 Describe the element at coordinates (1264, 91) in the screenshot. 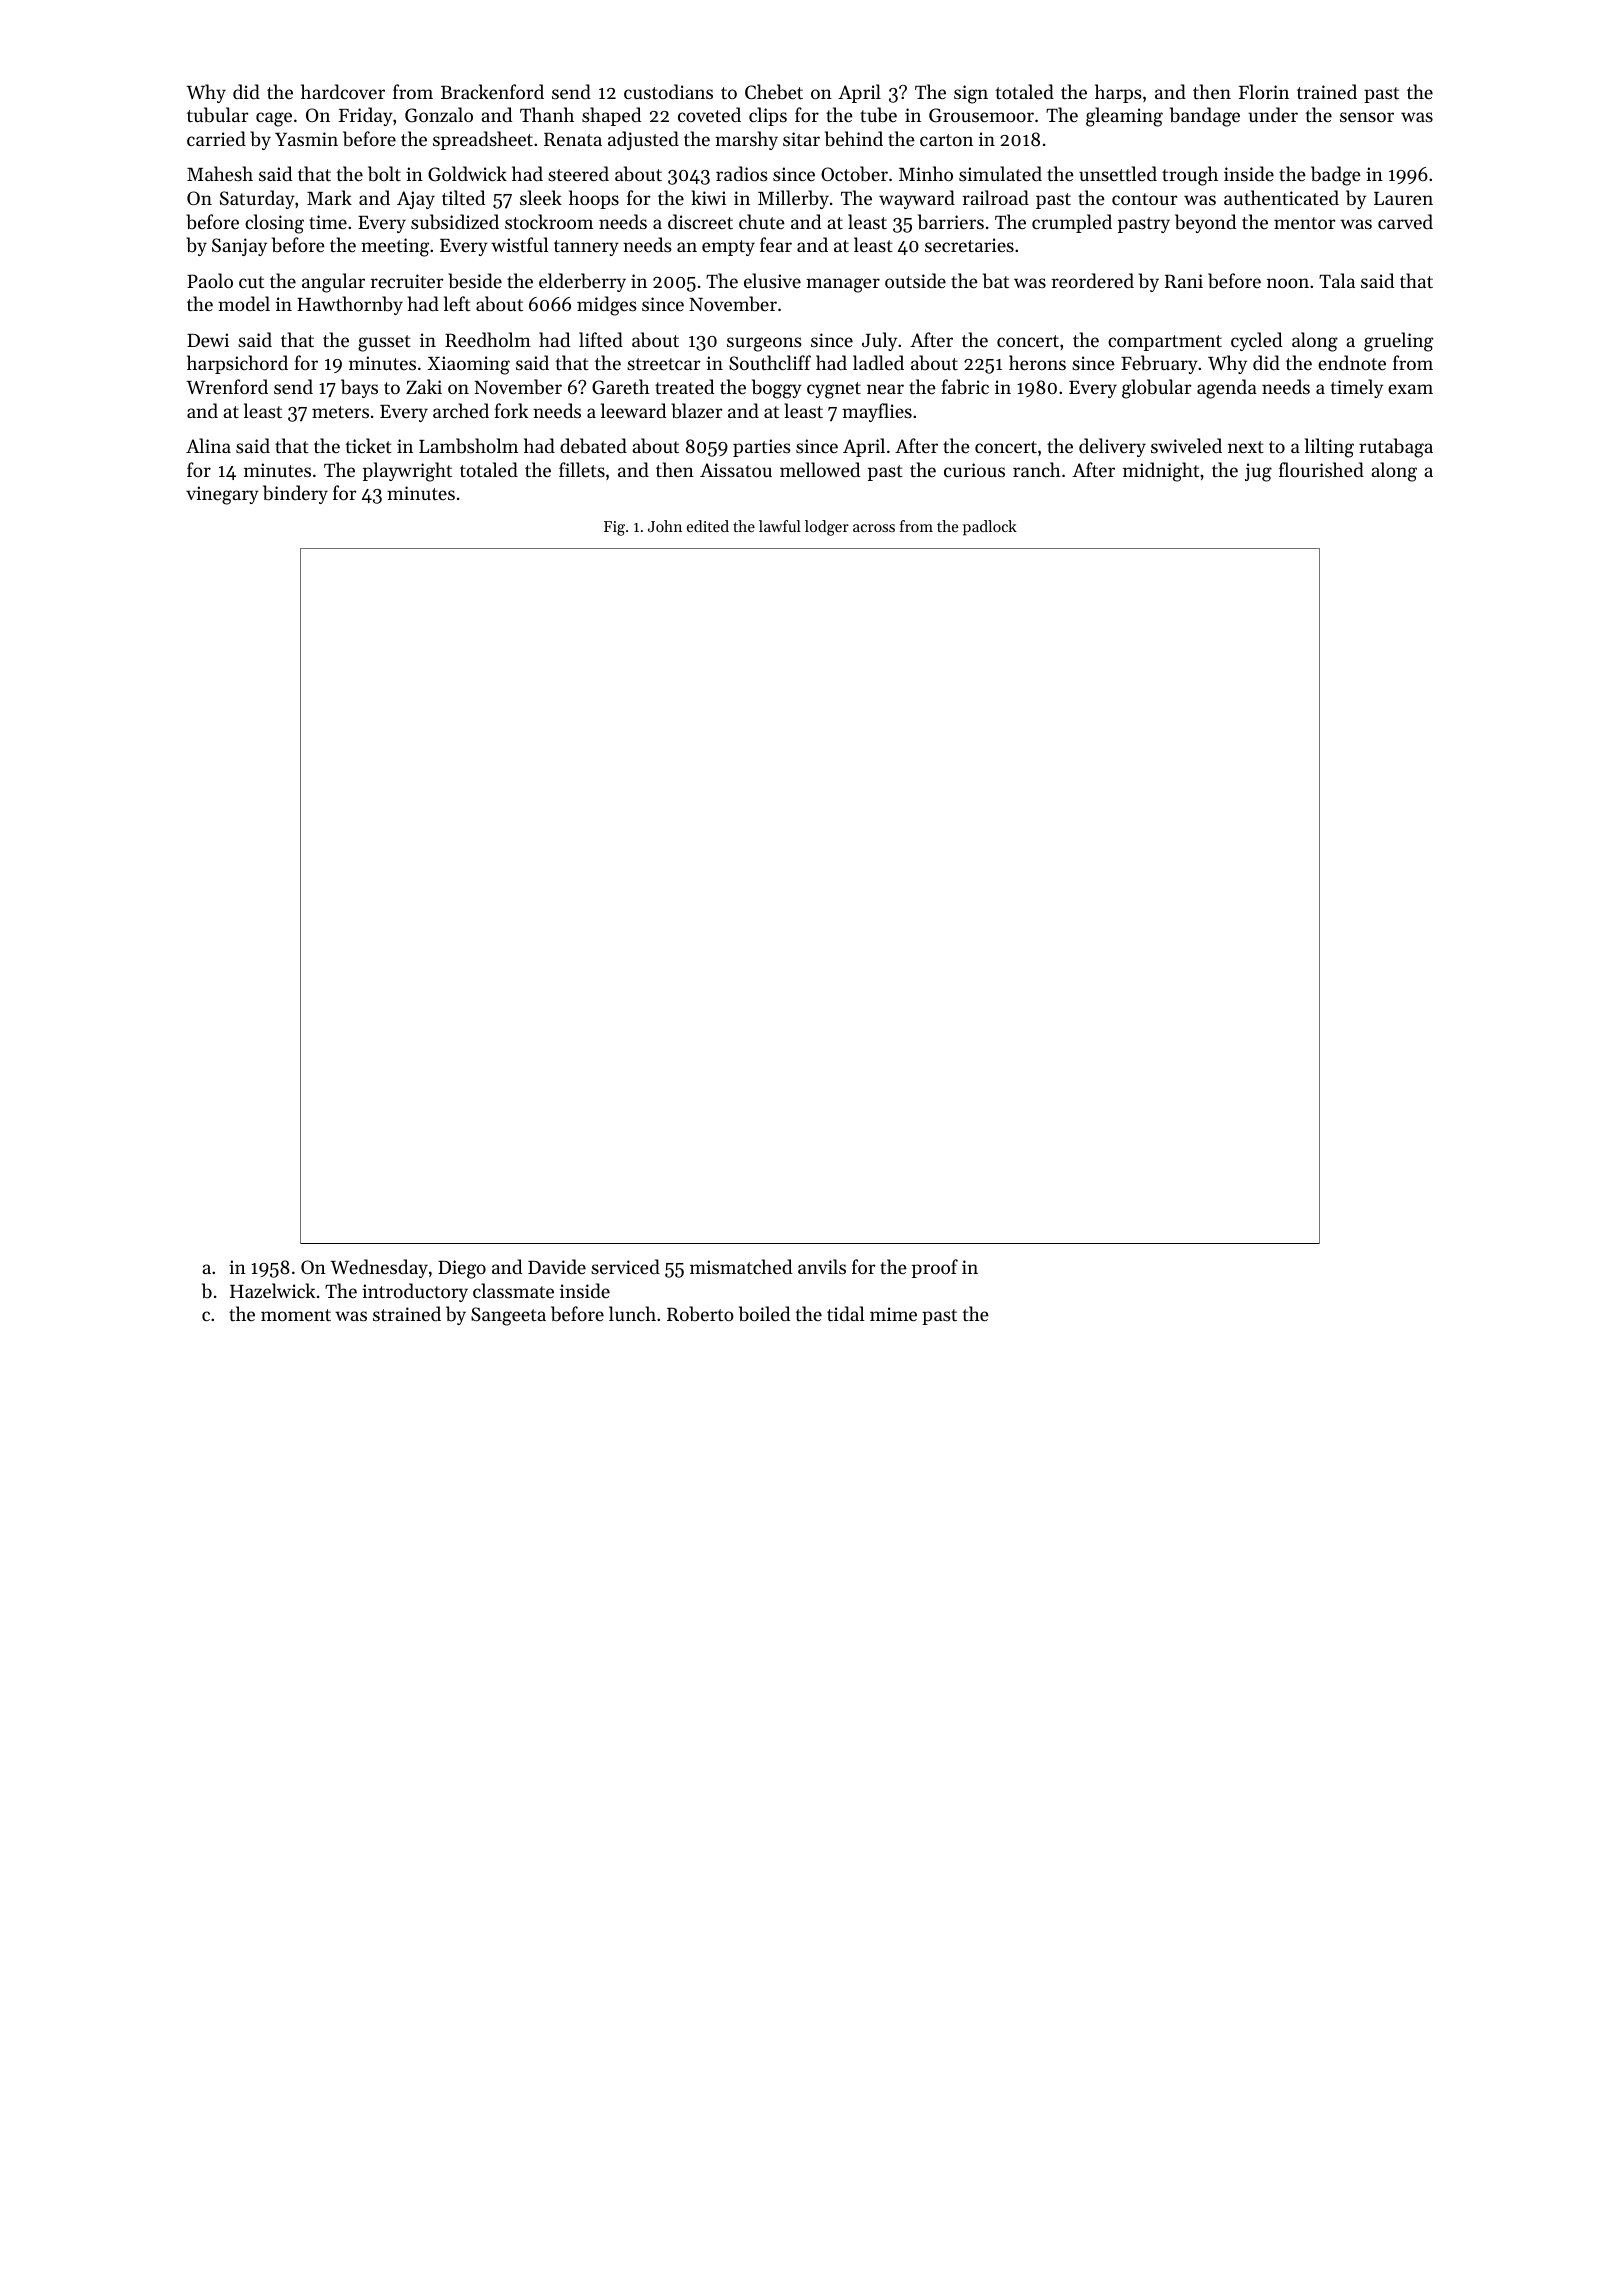

I see `Florin` at that location.
